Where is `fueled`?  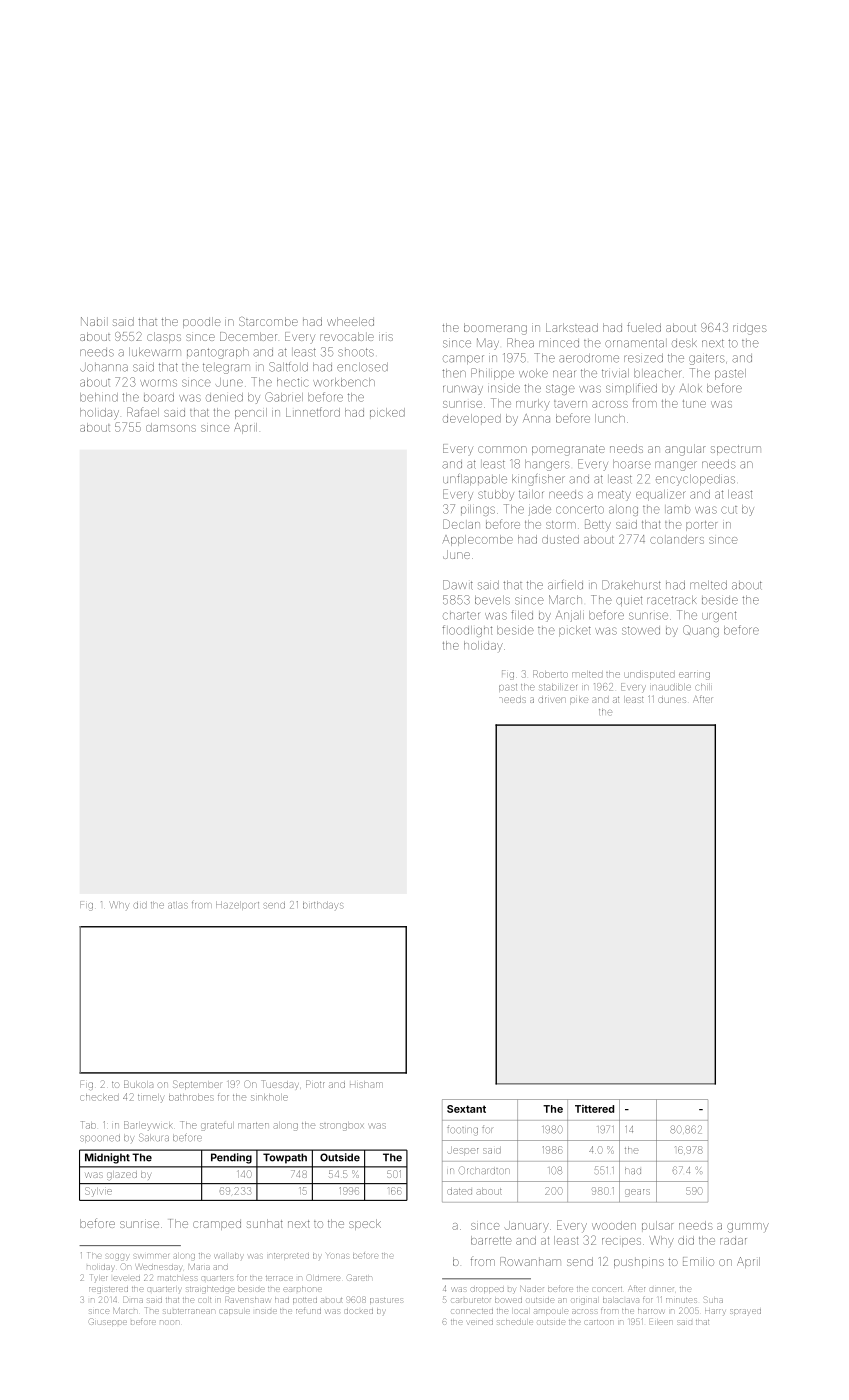 fueled is located at coordinates (644, 327).
